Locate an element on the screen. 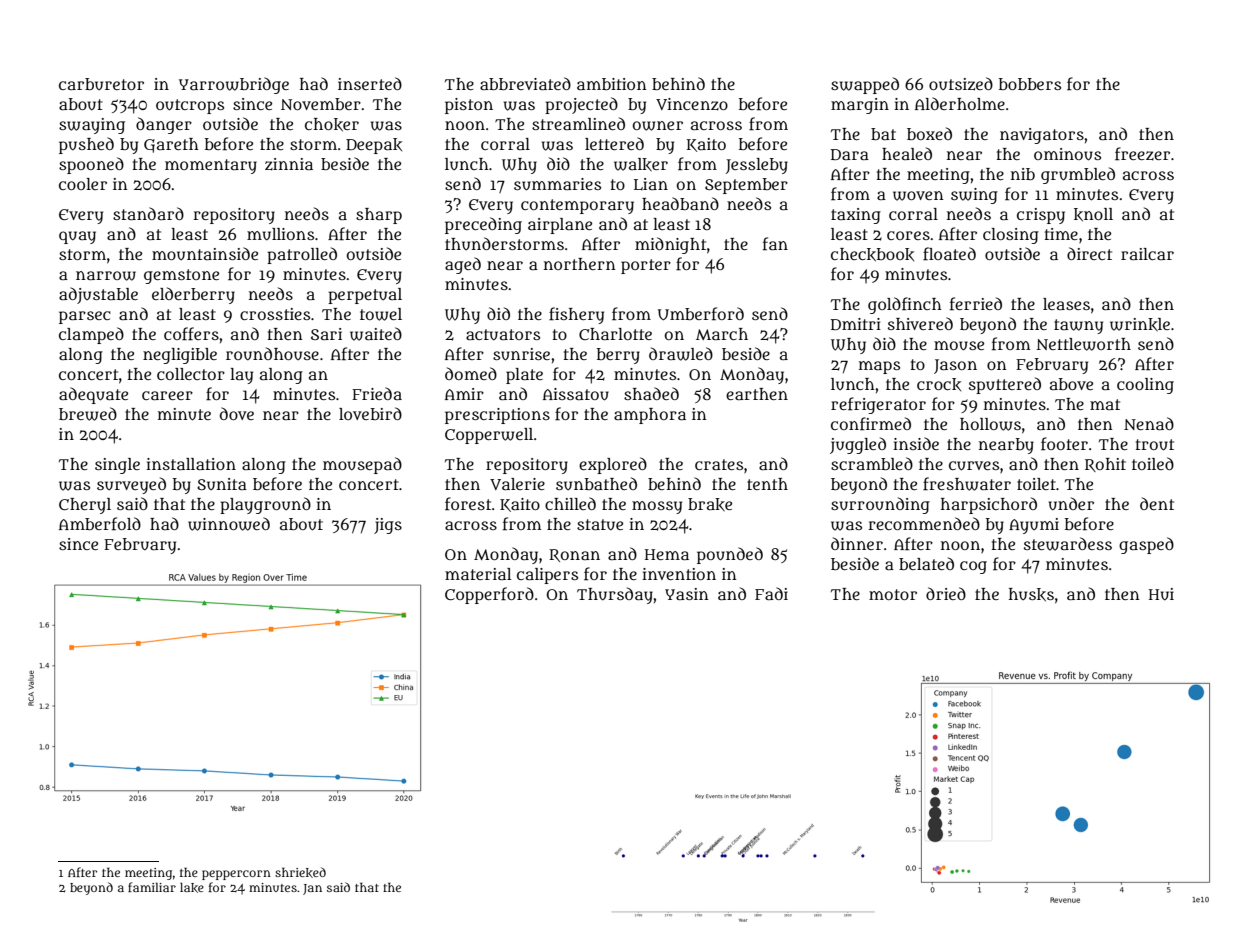  shrieked is located at coordinates (300, 872).
